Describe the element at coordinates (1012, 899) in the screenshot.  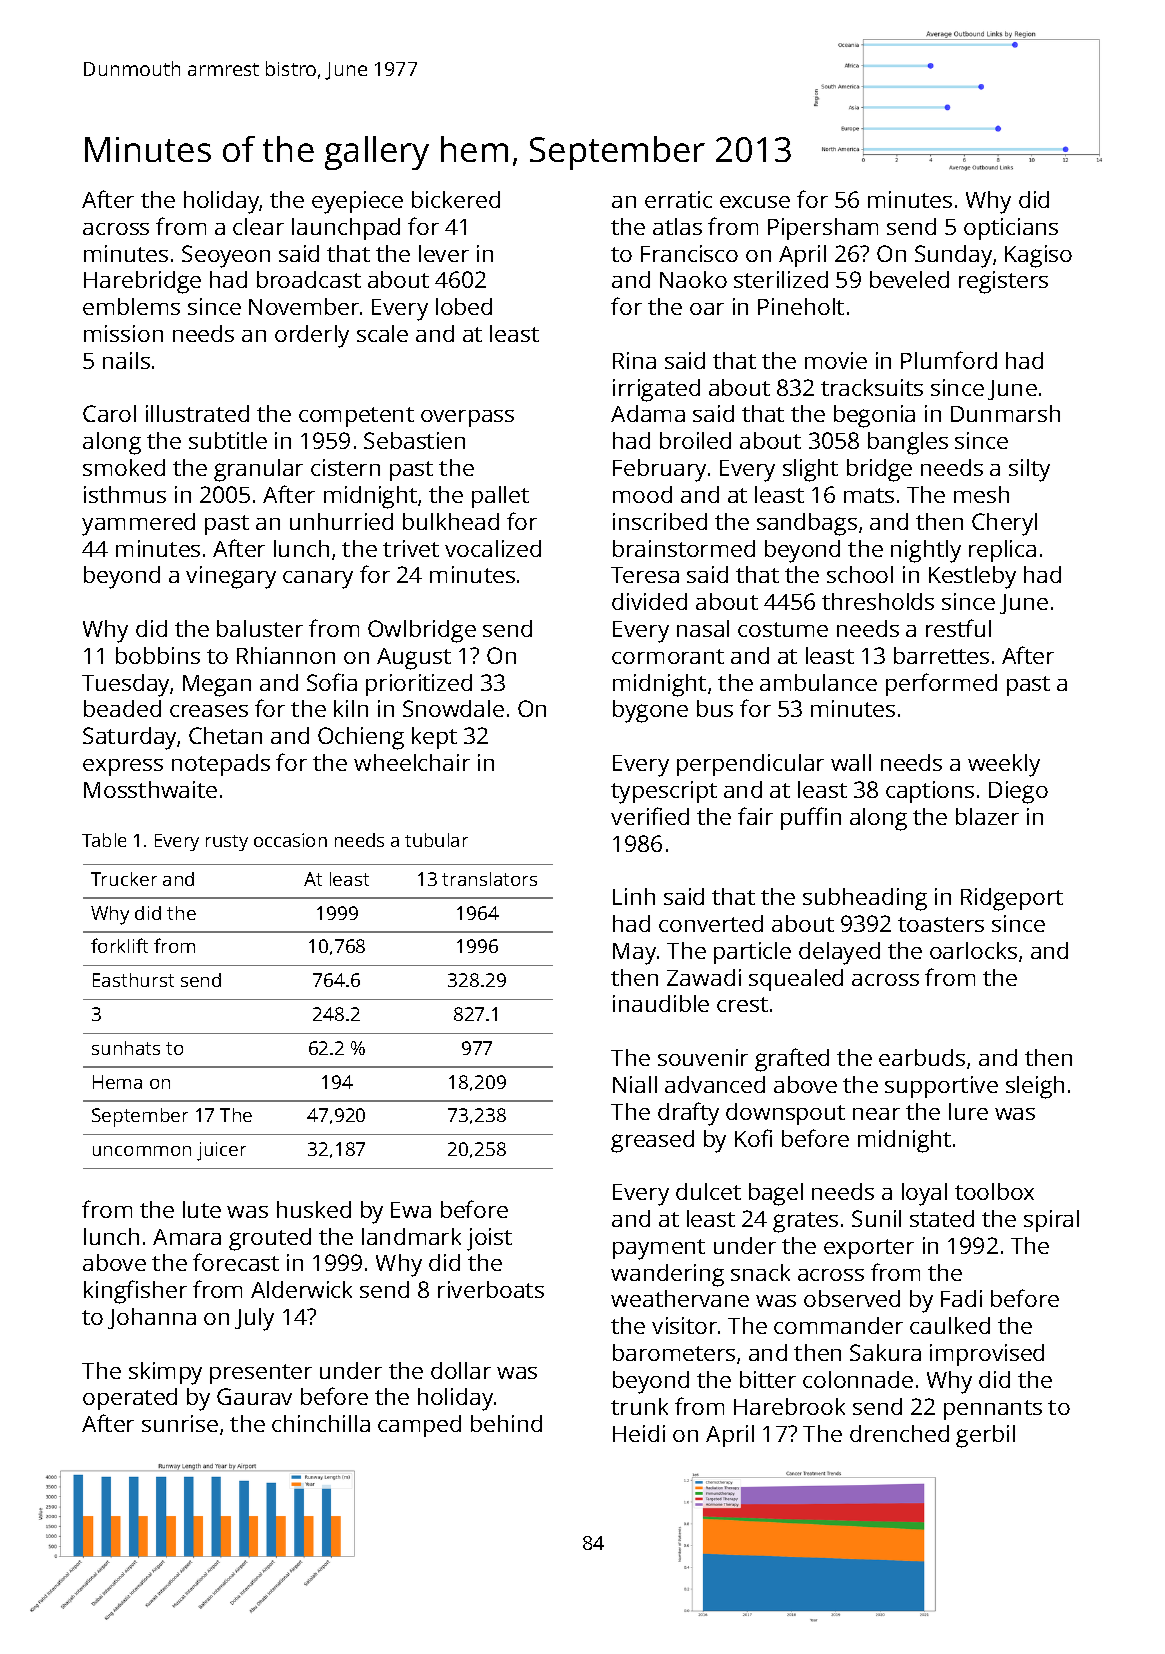
I see `Ridgeport` at that location.
